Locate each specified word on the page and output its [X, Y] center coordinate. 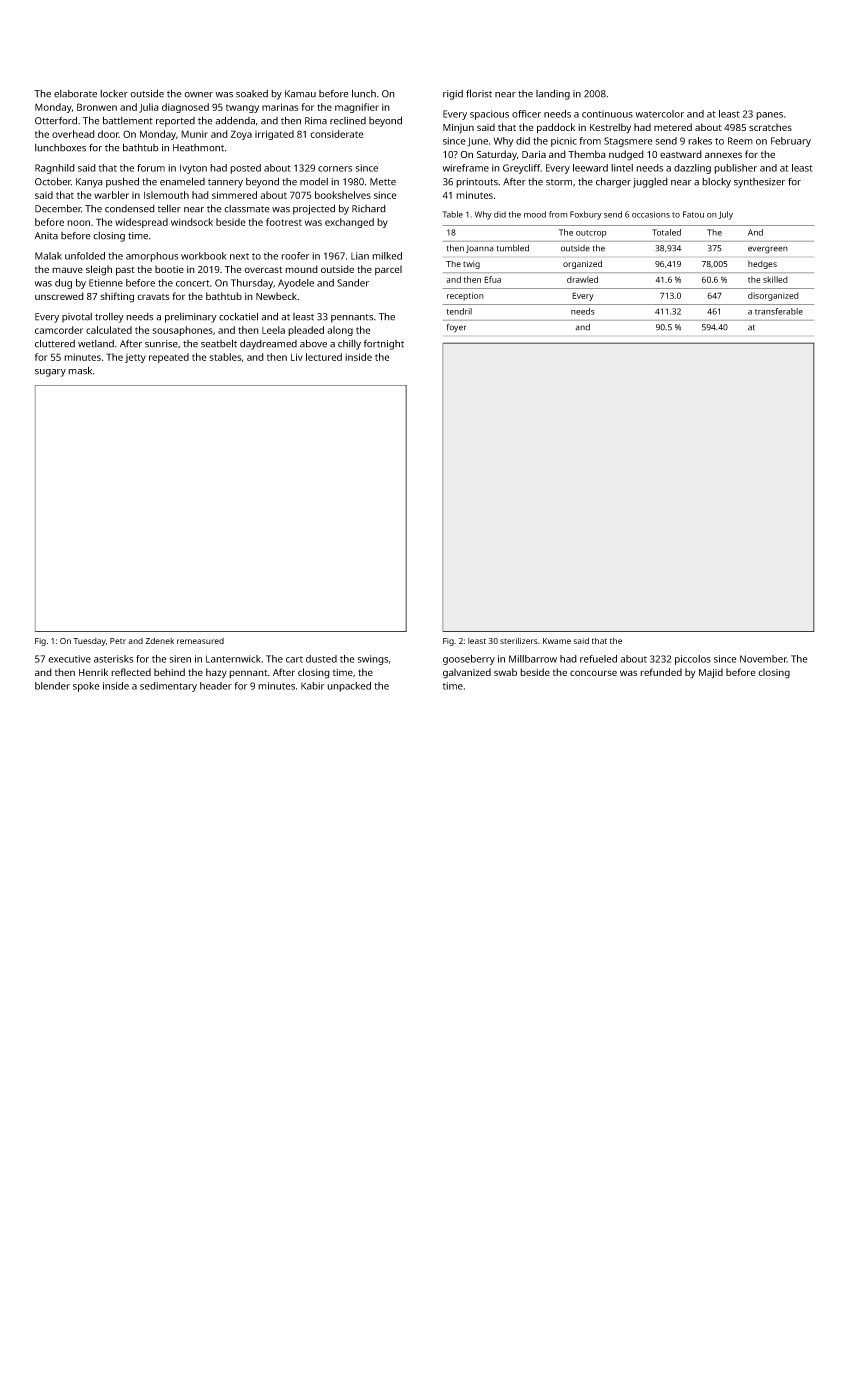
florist [479, 93]
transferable [779, 311]
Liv [297, 357]
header [216, 686]
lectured [324, 357]
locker [114, 94]
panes [769, 116]
